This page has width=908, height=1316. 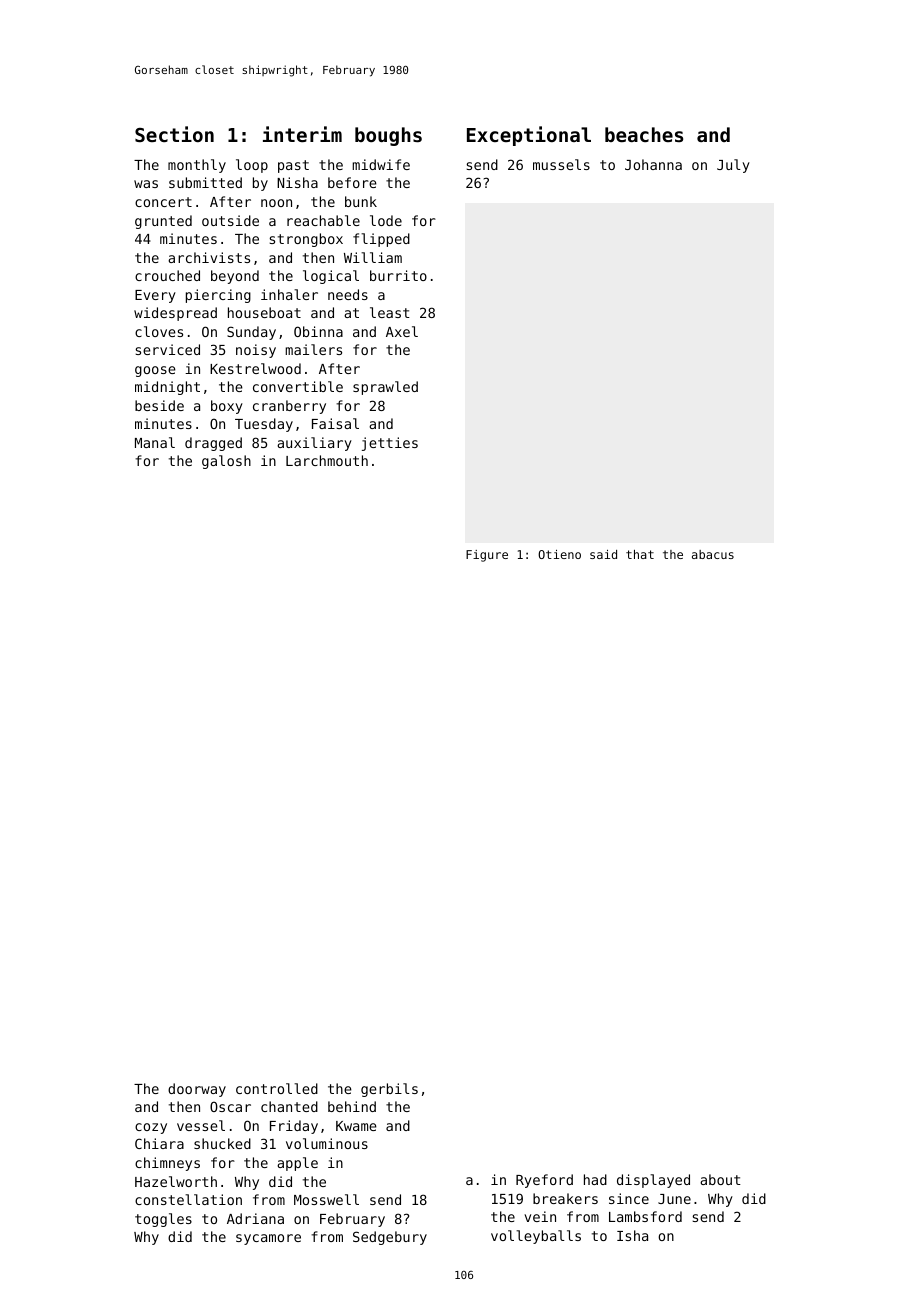 I want to click on volleyballs, so click(x=536, y=1237).
